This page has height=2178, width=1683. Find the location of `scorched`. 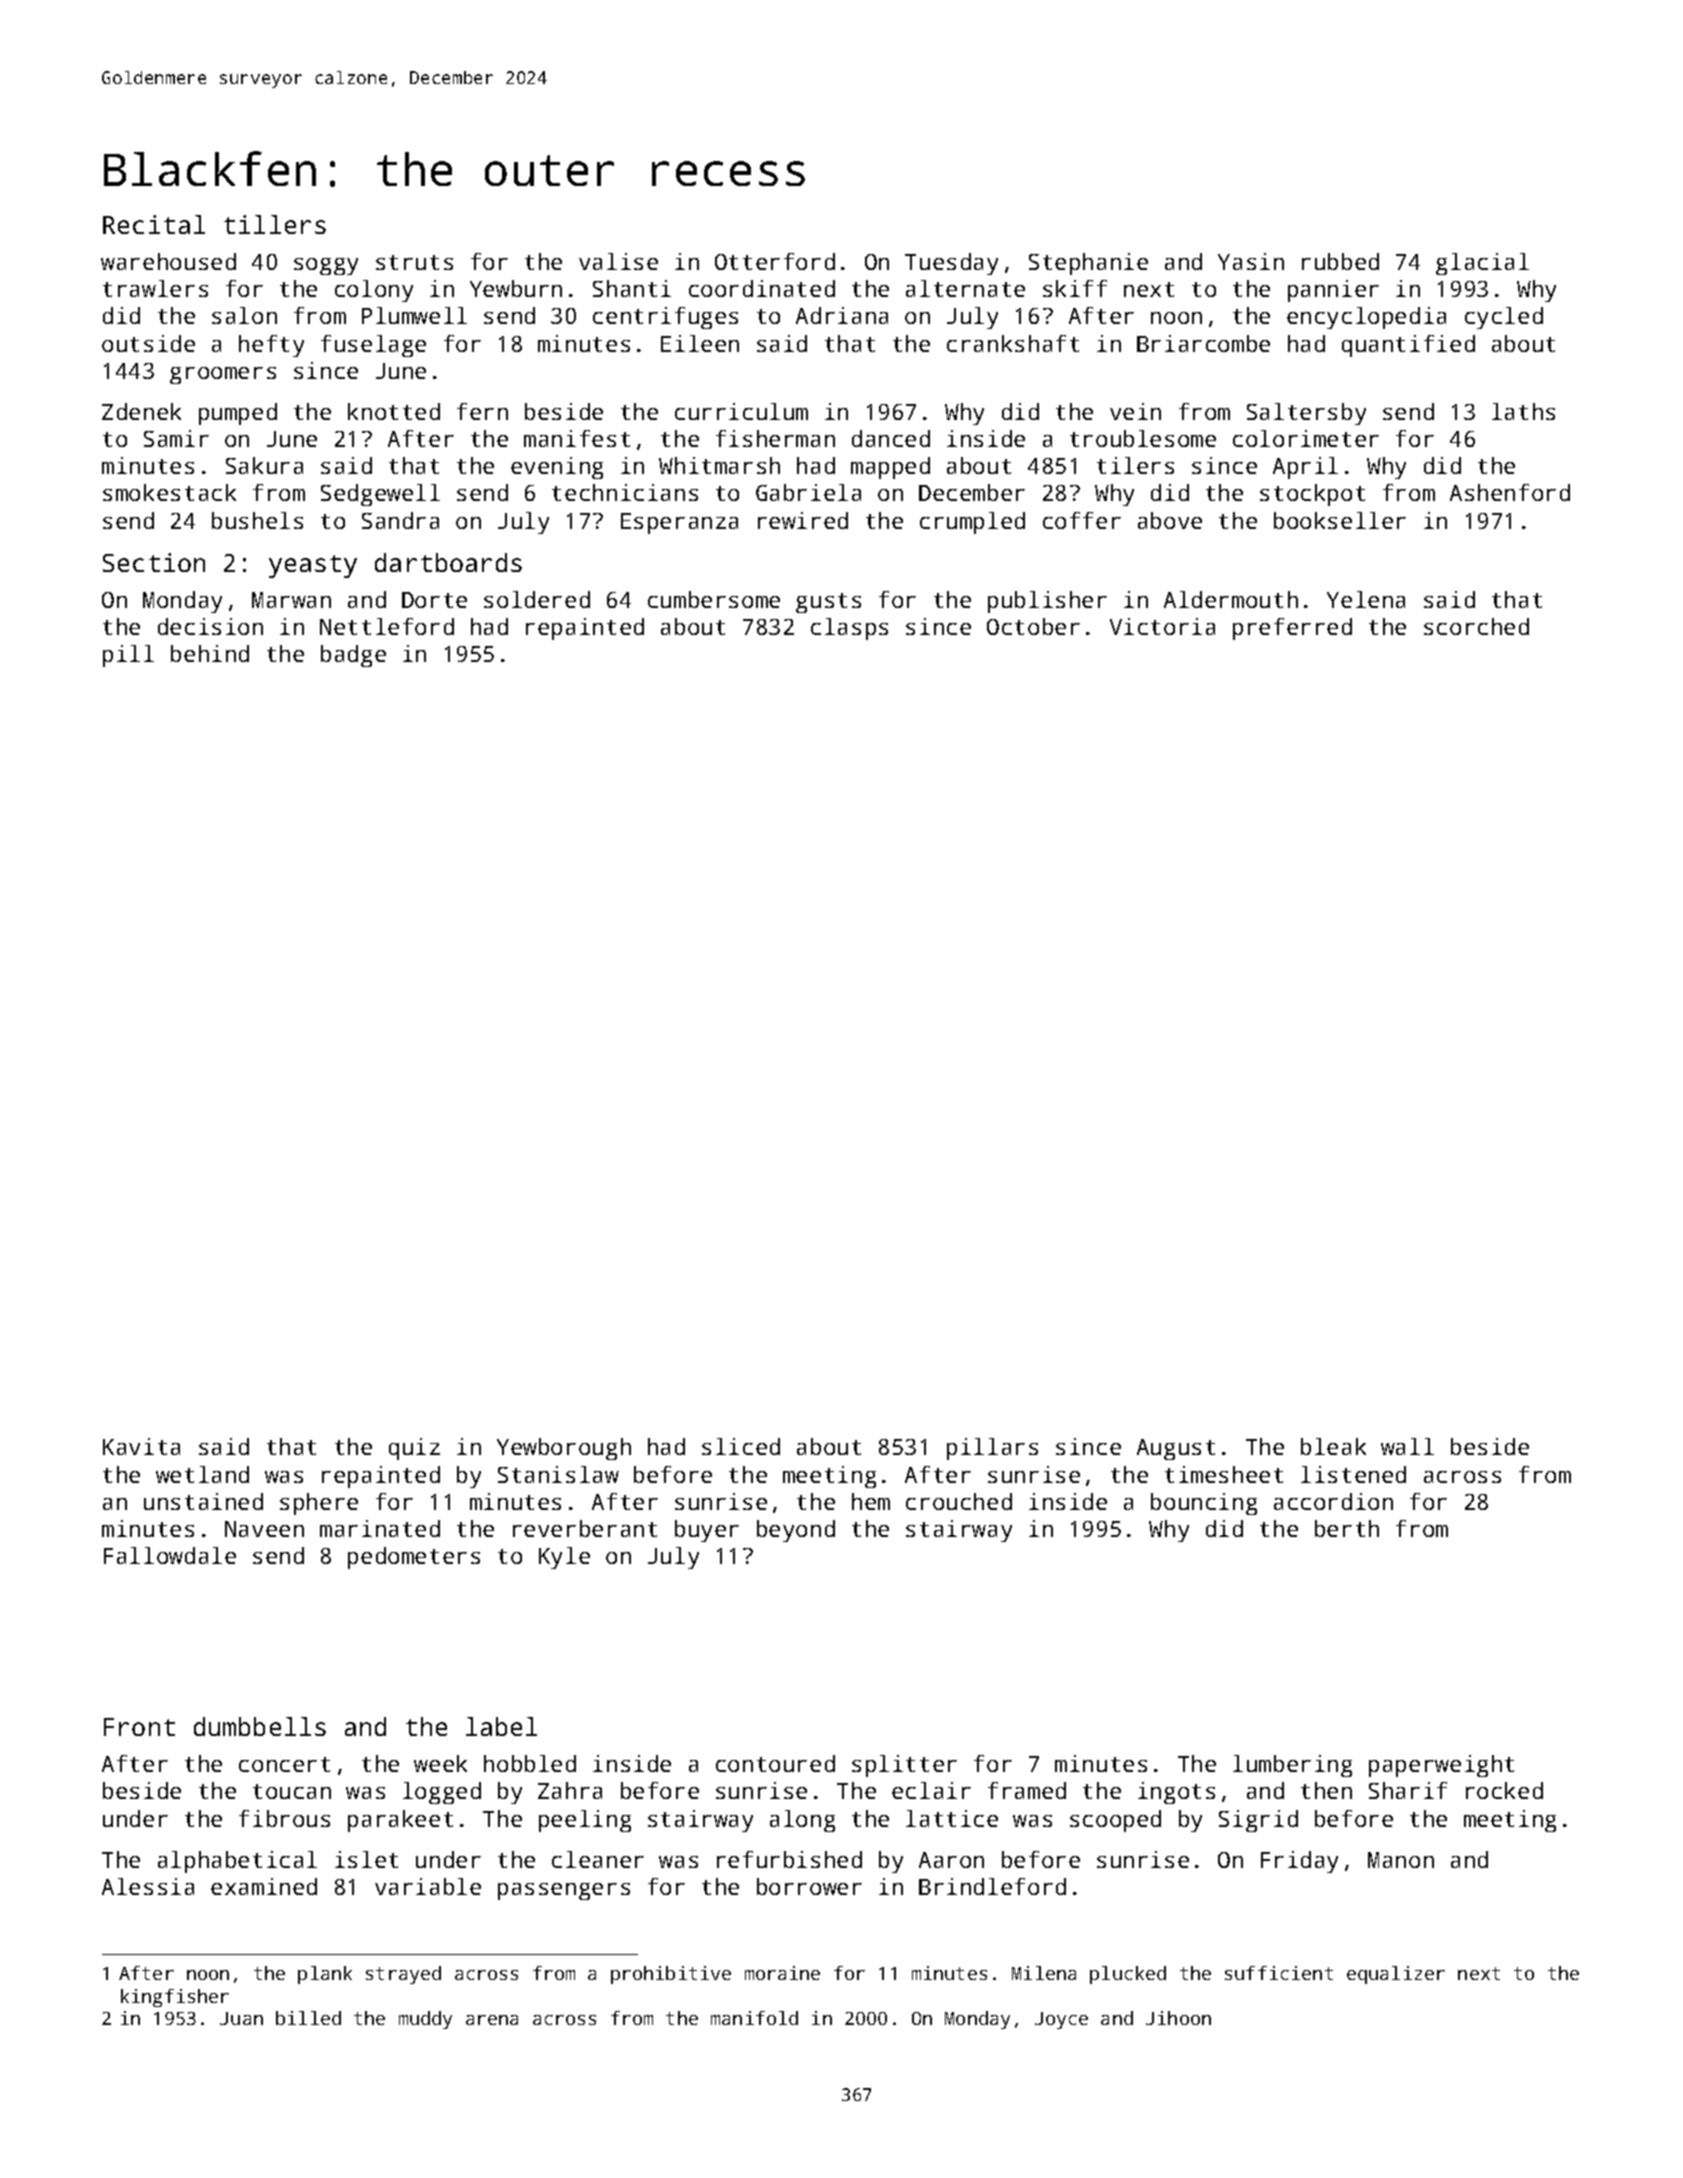

scorched is located at coordinates (1476, 626).
